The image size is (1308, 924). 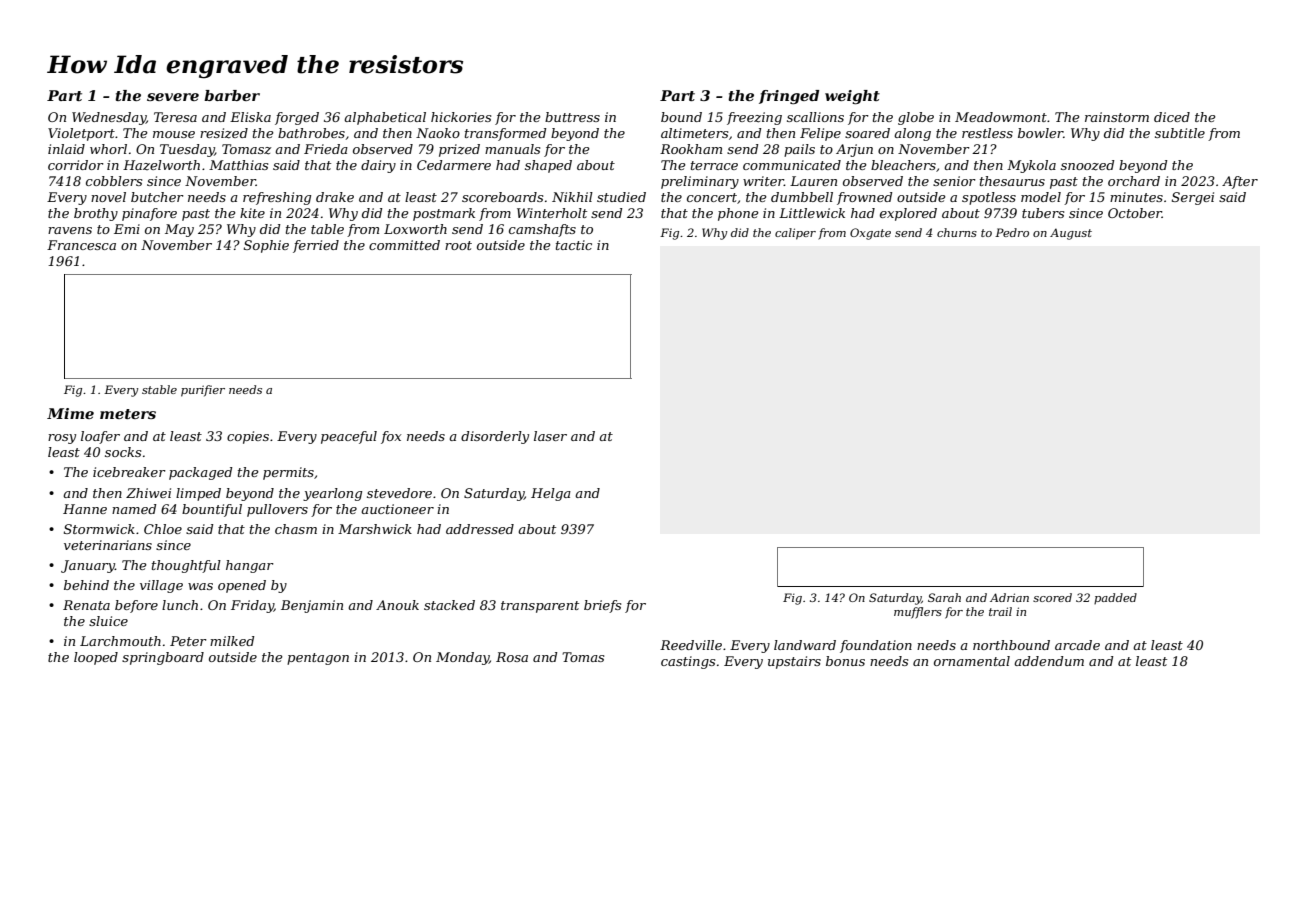 I want to click on globe, so click(x=916, y=118).
